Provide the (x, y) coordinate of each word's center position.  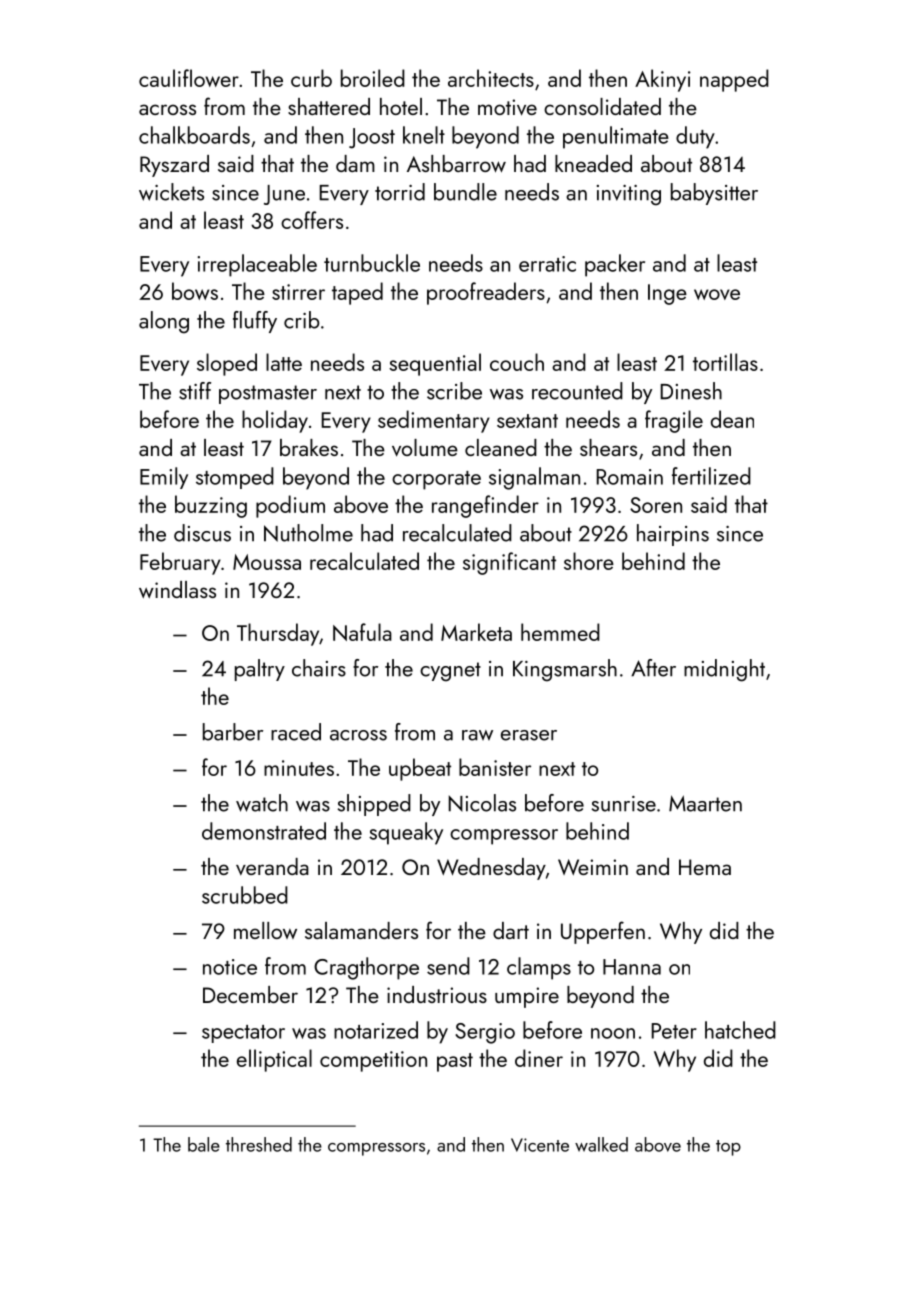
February (180, 563)
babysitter (714, 194)
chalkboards (194, 135)
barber (233, 732)
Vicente (540, 1145)
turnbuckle (372, 263)
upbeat (420, 769)
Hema (705, 867)
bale (204, 1144)
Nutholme (308, 533)
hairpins (673, 535)
